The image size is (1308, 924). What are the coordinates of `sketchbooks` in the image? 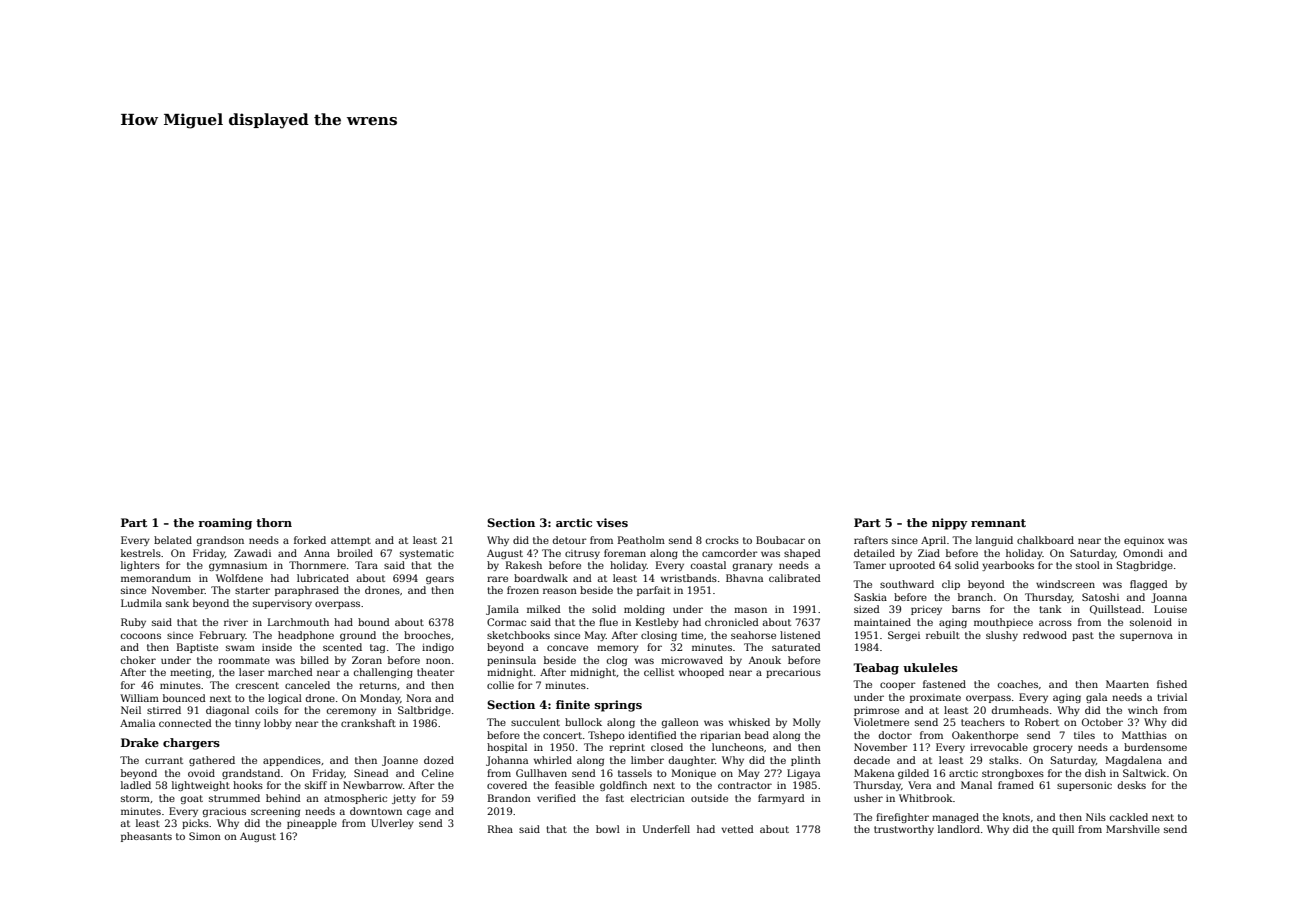 It's located at (518, 635).
